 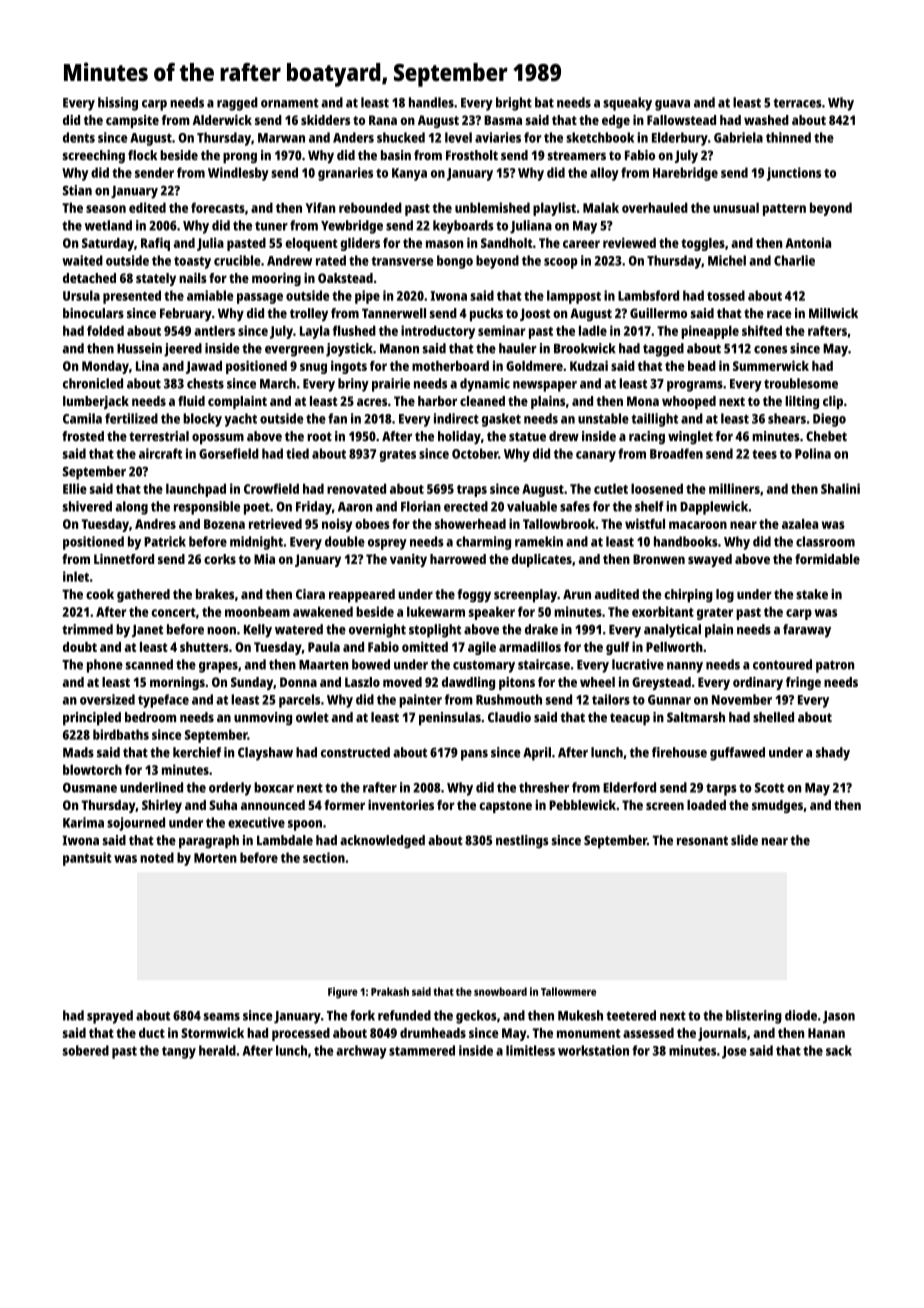 I want to click on Millwick, so click(x=833, y=313).
